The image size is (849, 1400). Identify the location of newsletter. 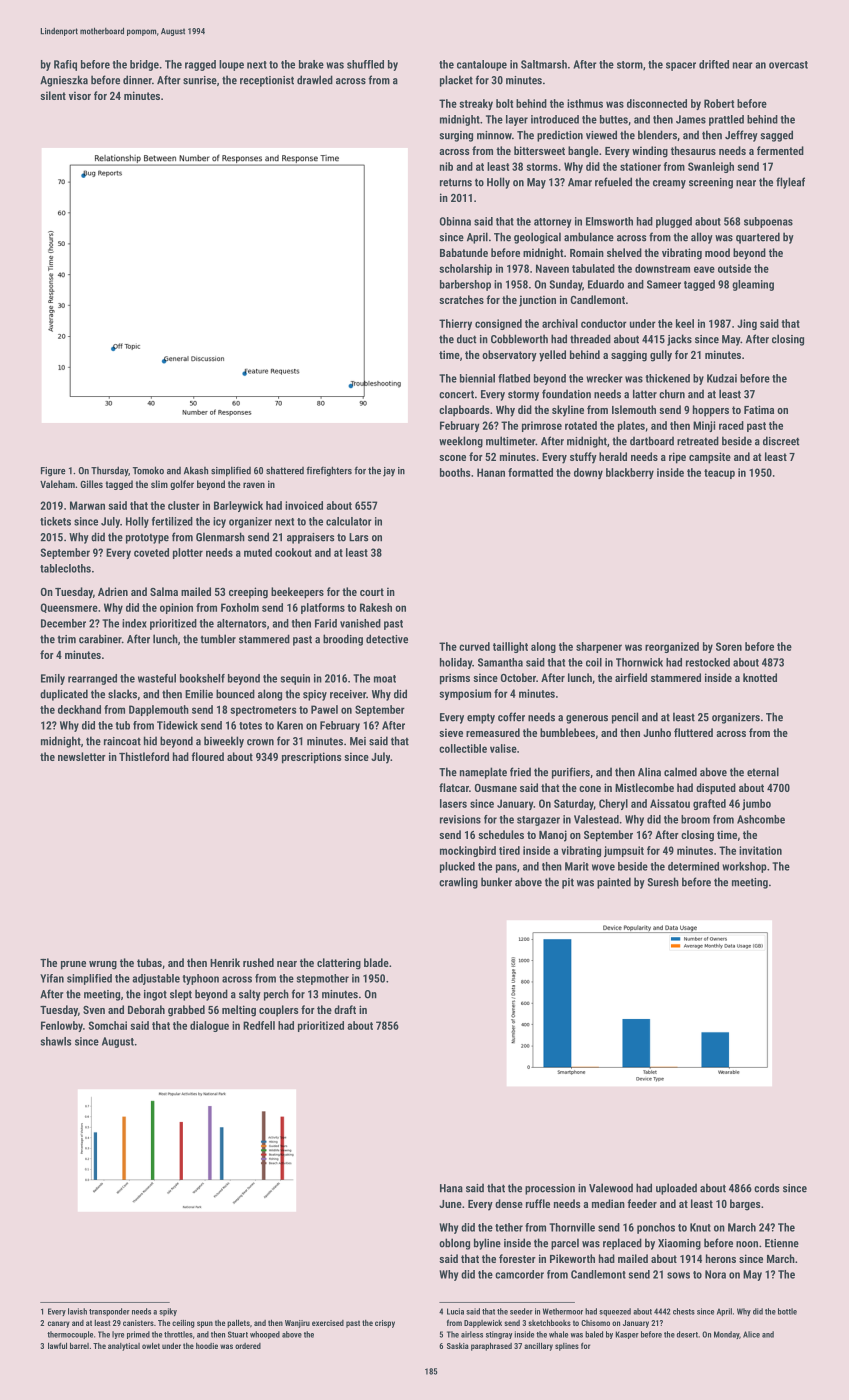
(82, 756).
